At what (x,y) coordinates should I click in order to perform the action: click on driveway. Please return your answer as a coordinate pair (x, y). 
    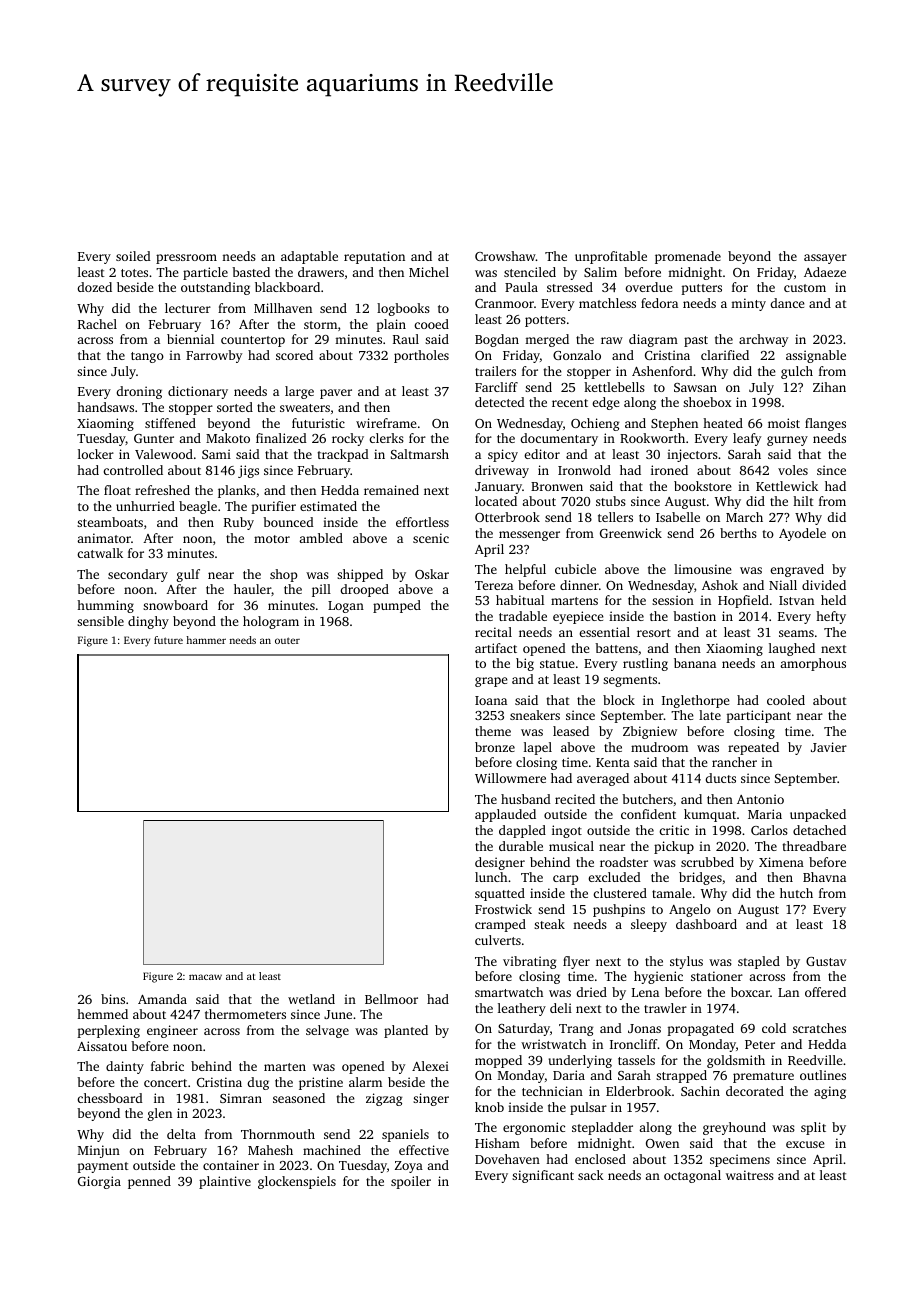
    Looking at the image, I should click on (502, 471).
